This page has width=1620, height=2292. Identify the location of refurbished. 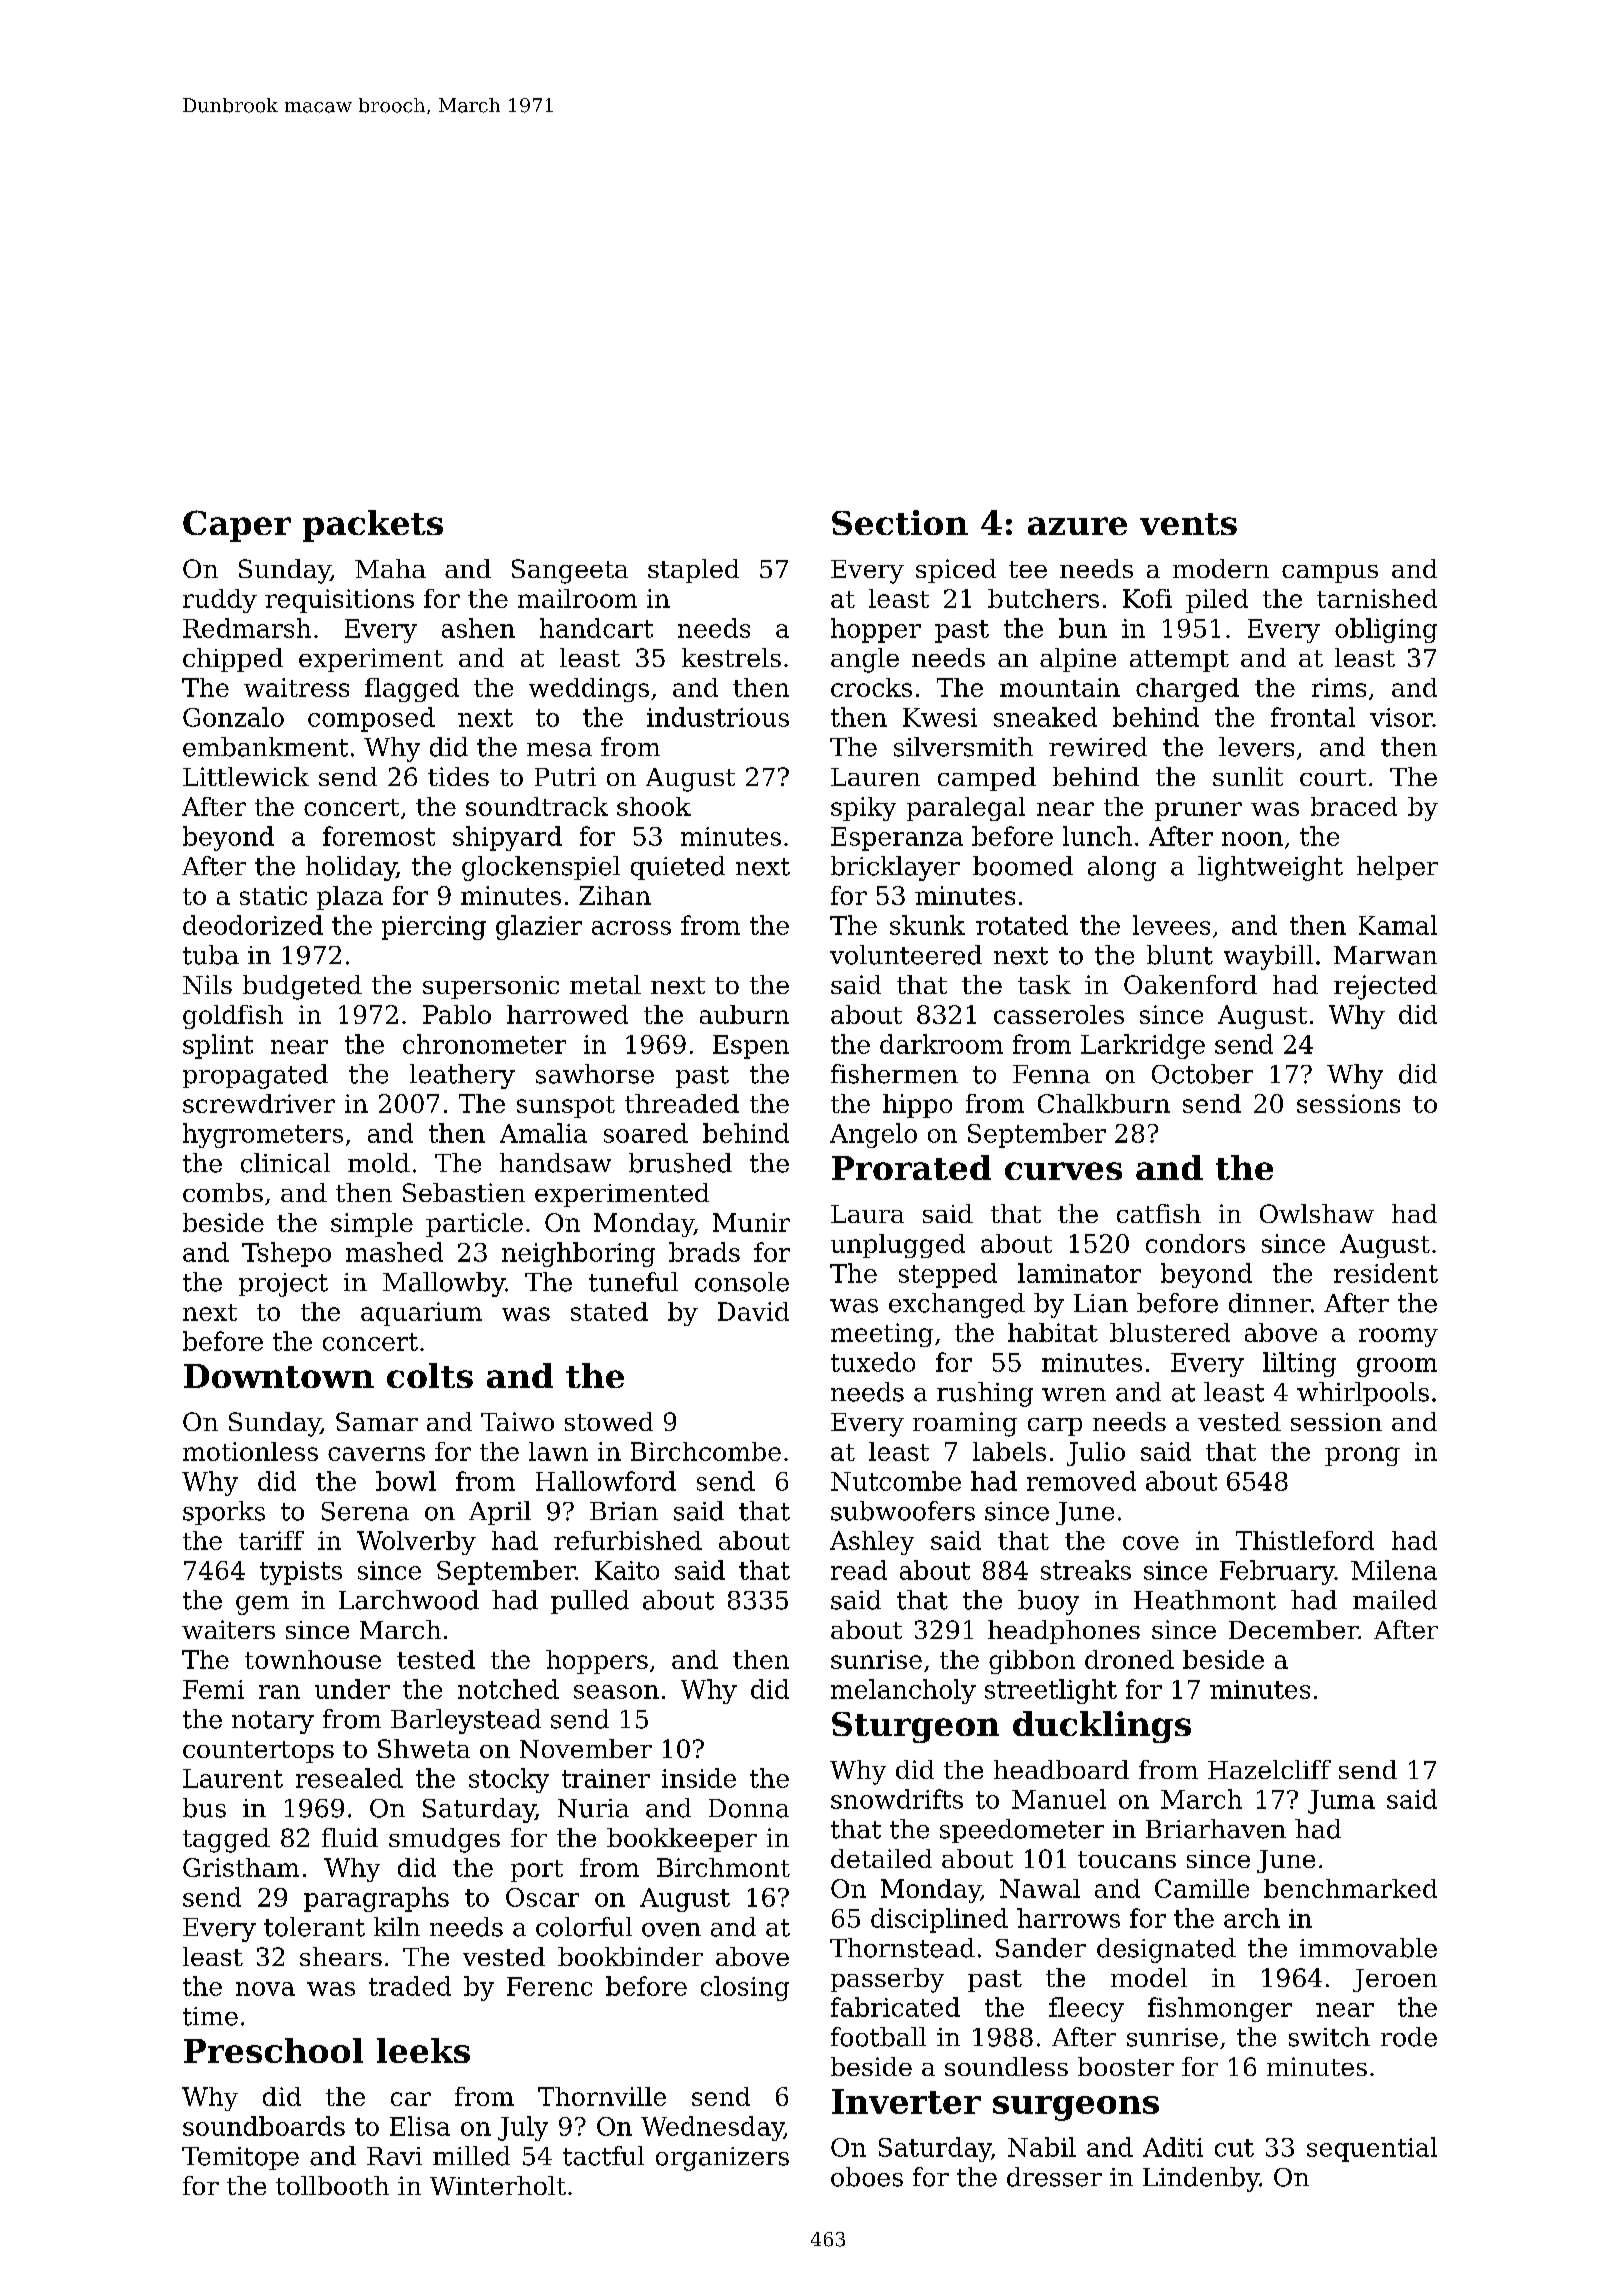
(628, 1540).
